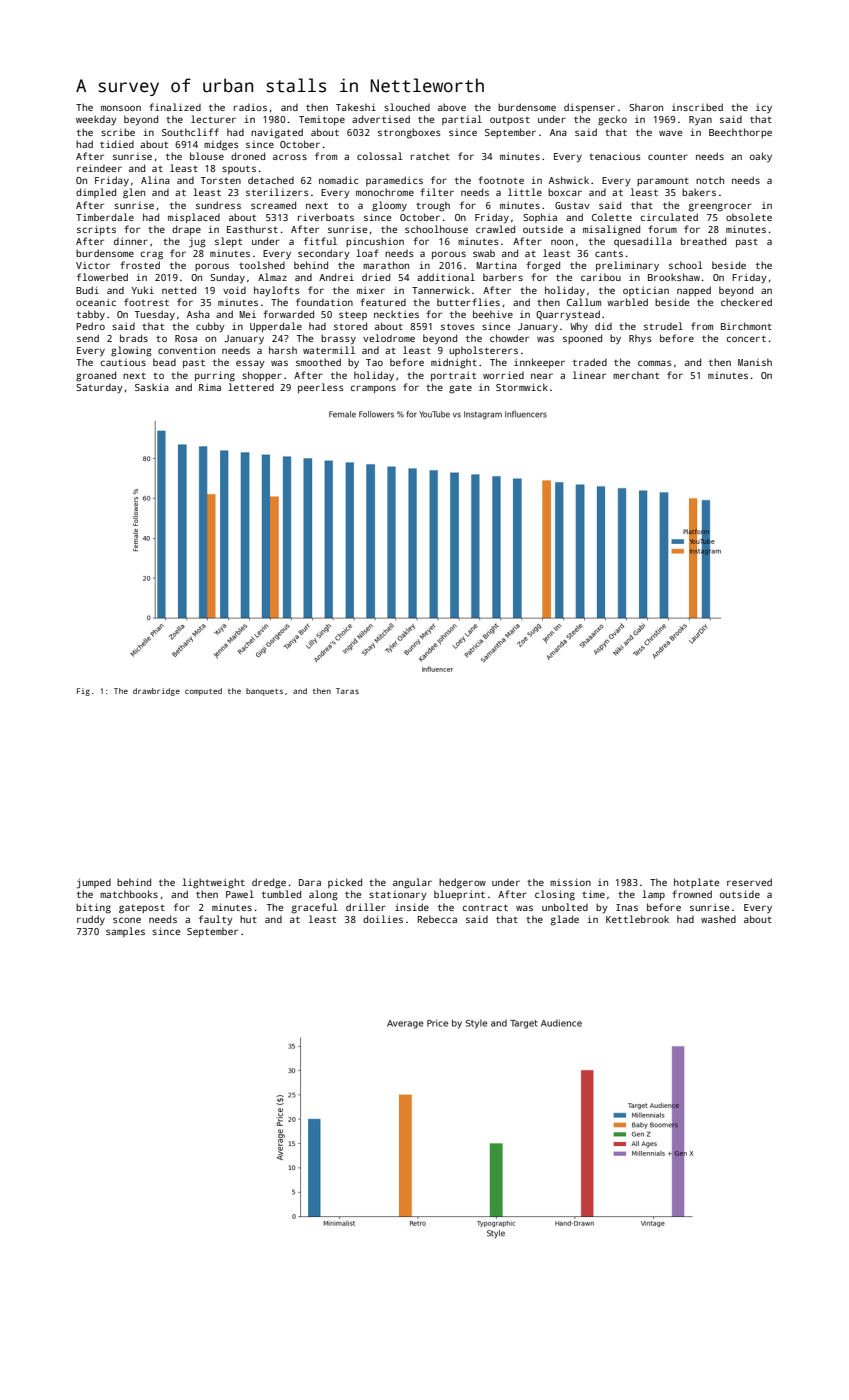 The height and width of the page is (1400, 849). What do you see at coordinates (407, 107) in the page?
I see `slouched` at bounding box center [407, 107].
